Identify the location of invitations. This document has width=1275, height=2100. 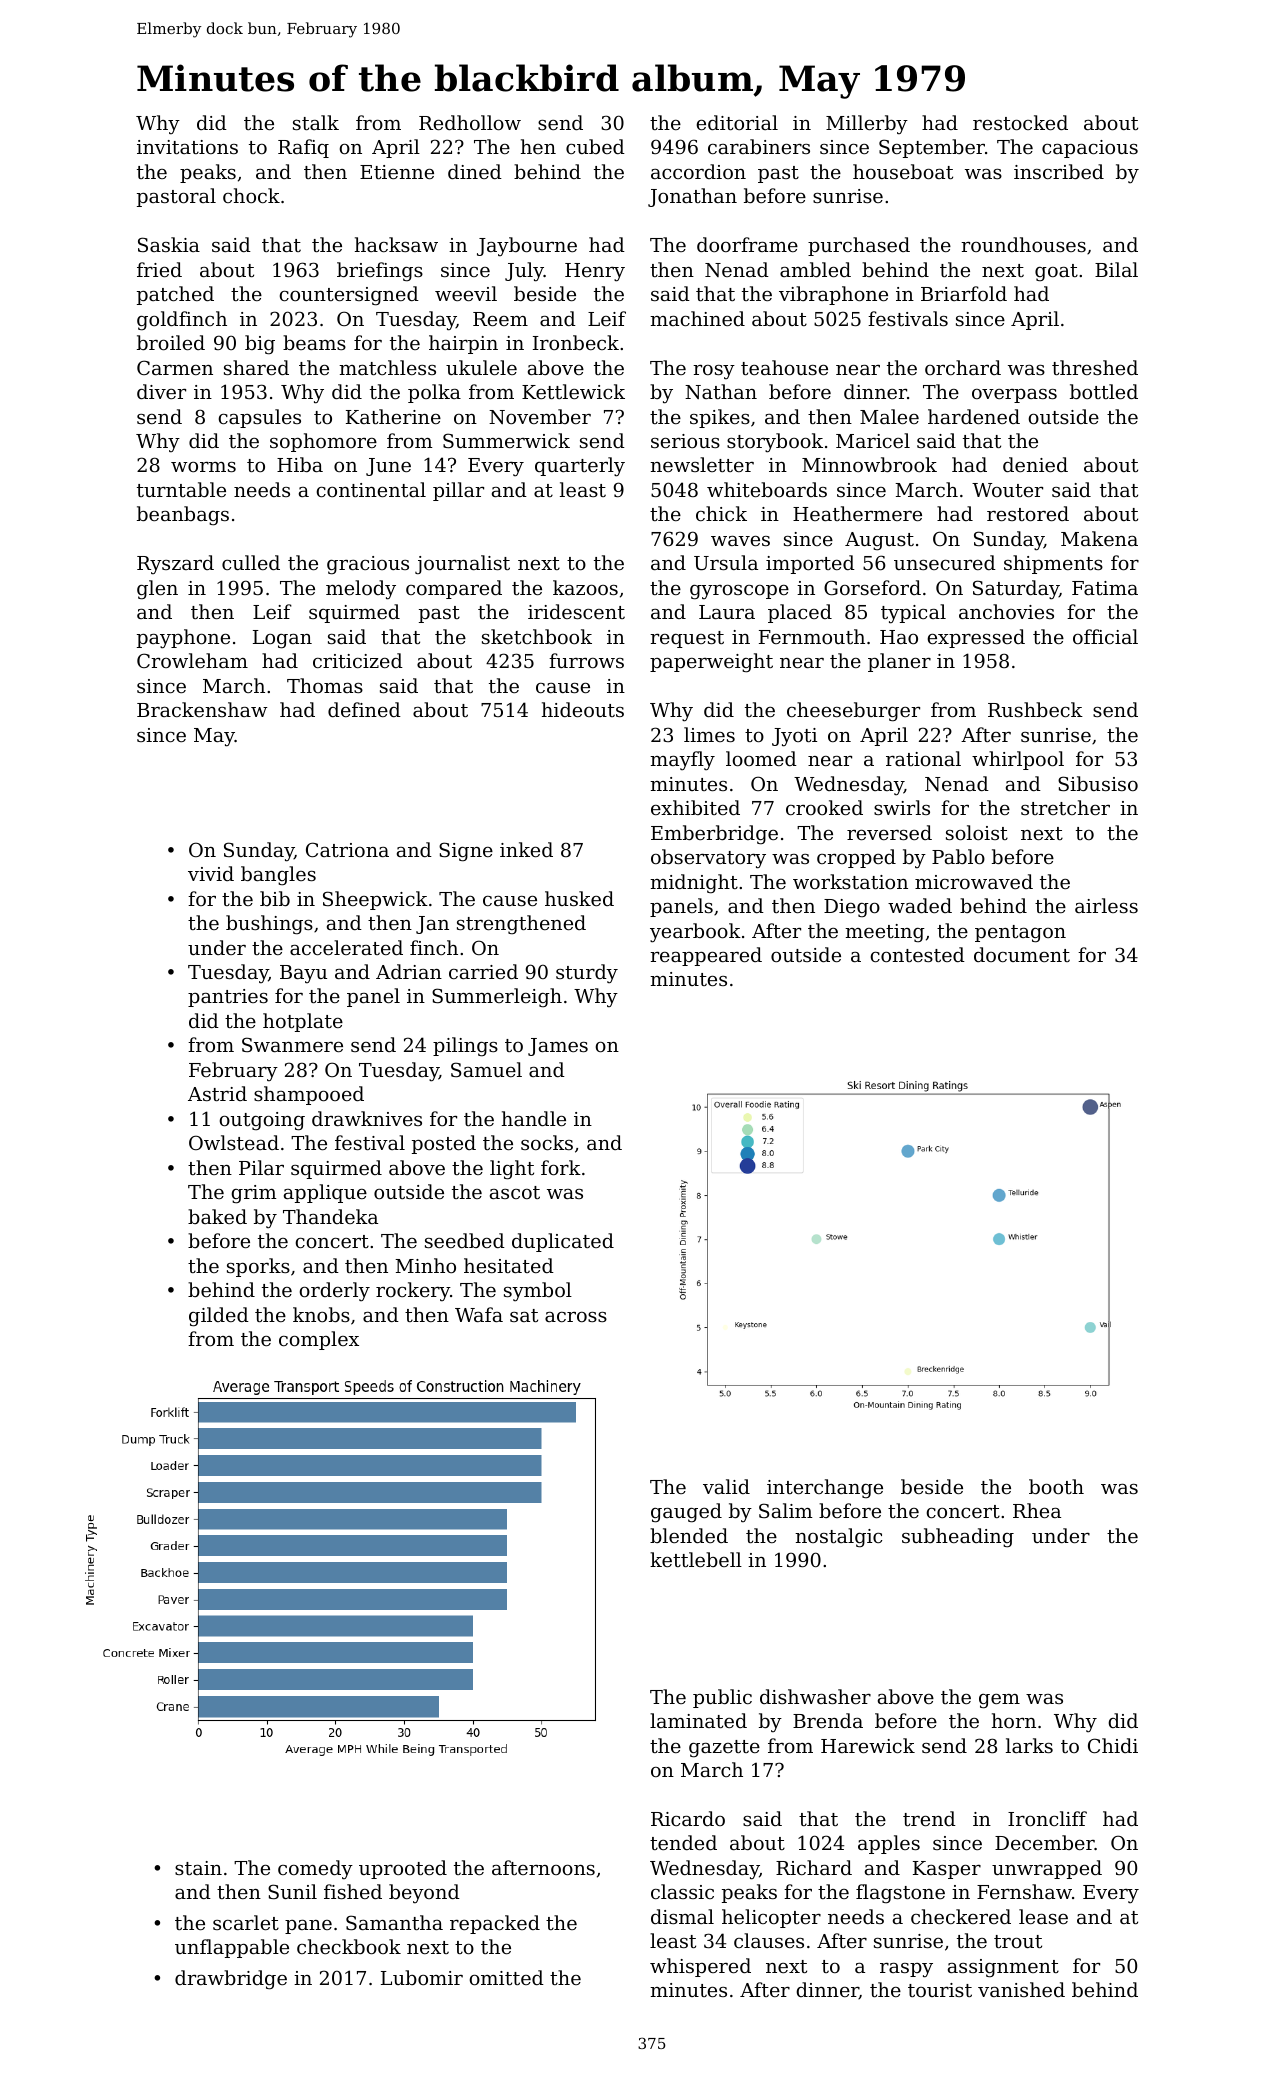
(187, 147).
